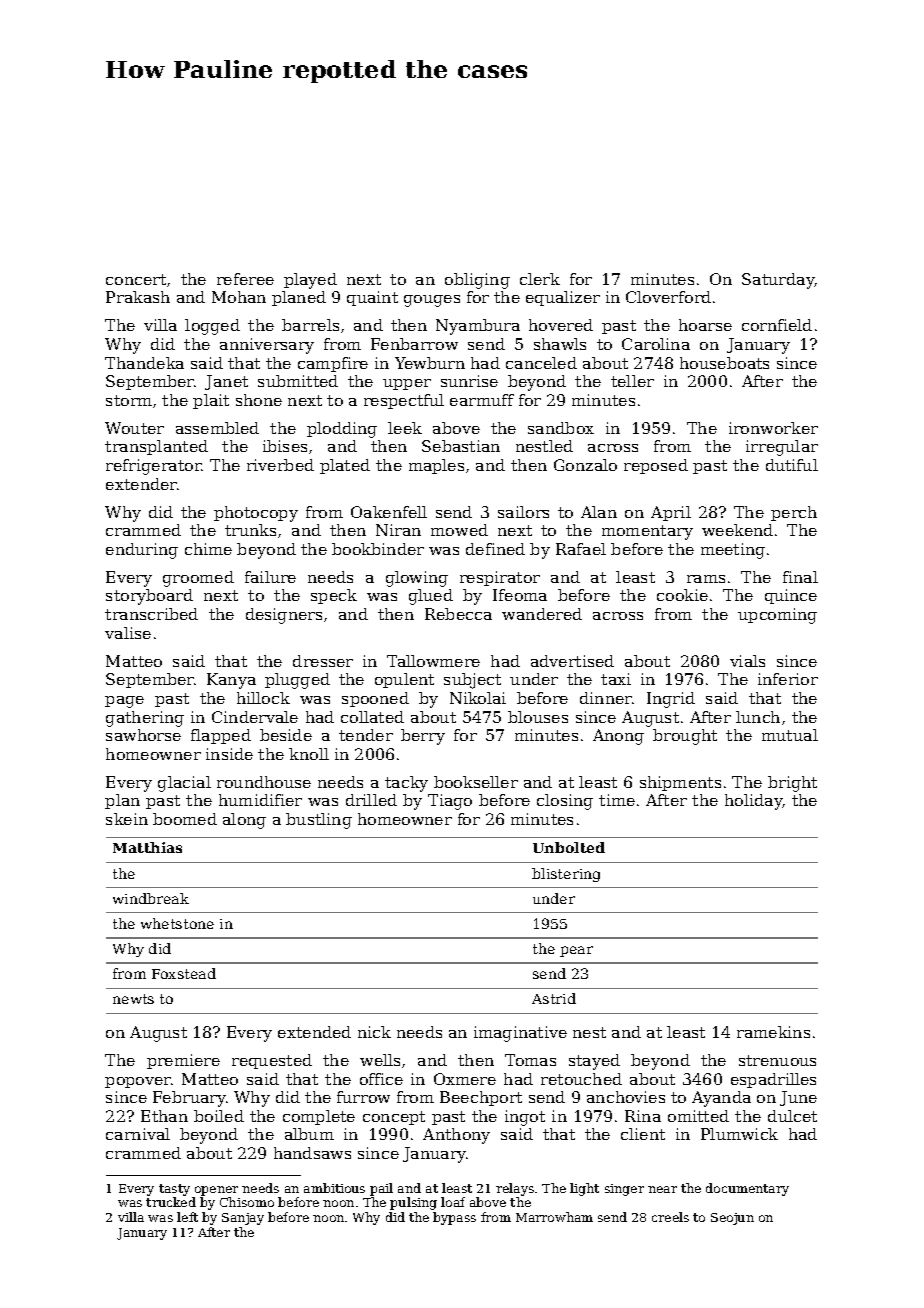 The image size is (924, 1308). What do you see at coordinates (724, 363) in the document?
I see `houseboats` at bounding box center [724, 363].
